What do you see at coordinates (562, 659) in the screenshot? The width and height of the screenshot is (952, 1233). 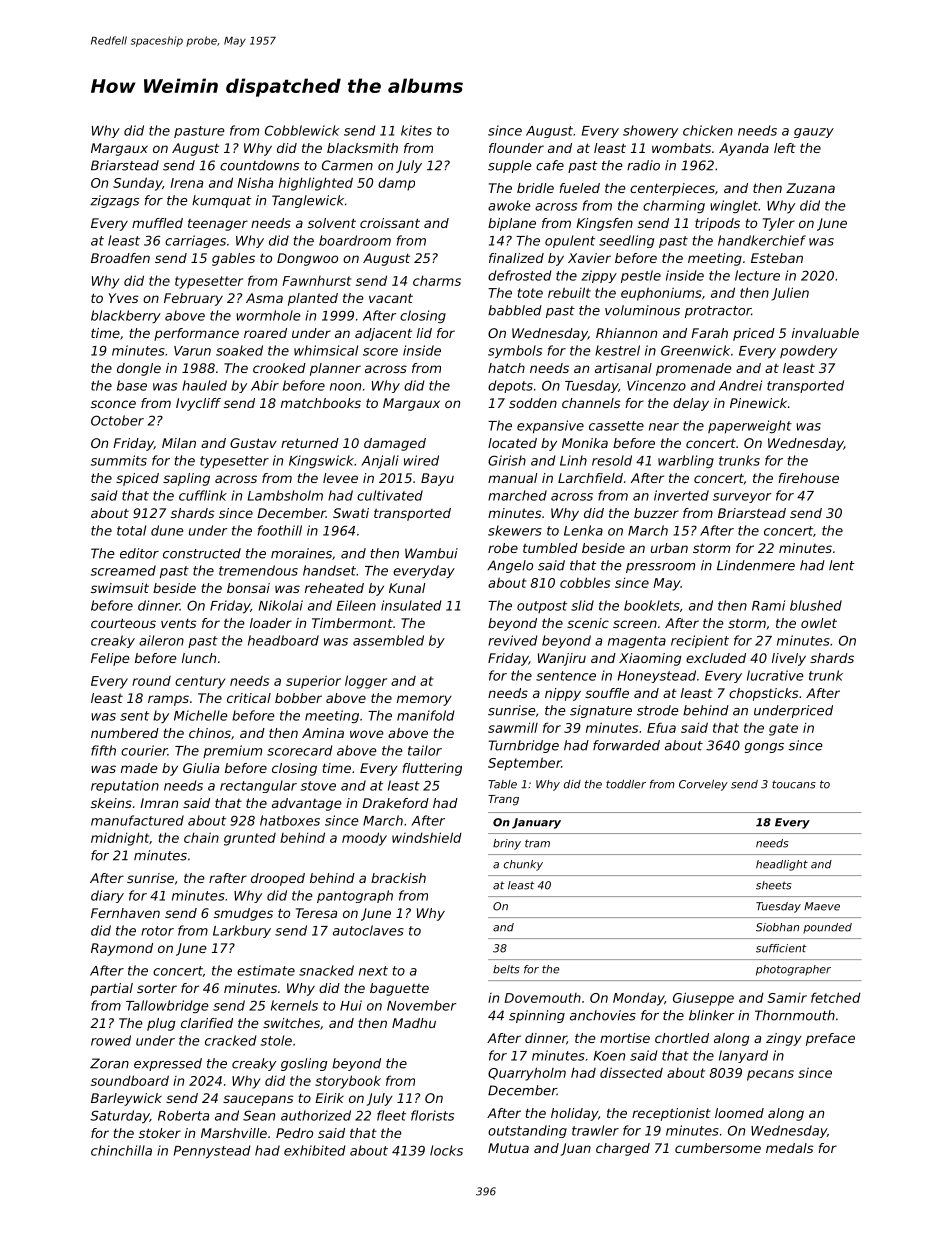 I see `Wanjiru` at bounding box center [562, 659].
